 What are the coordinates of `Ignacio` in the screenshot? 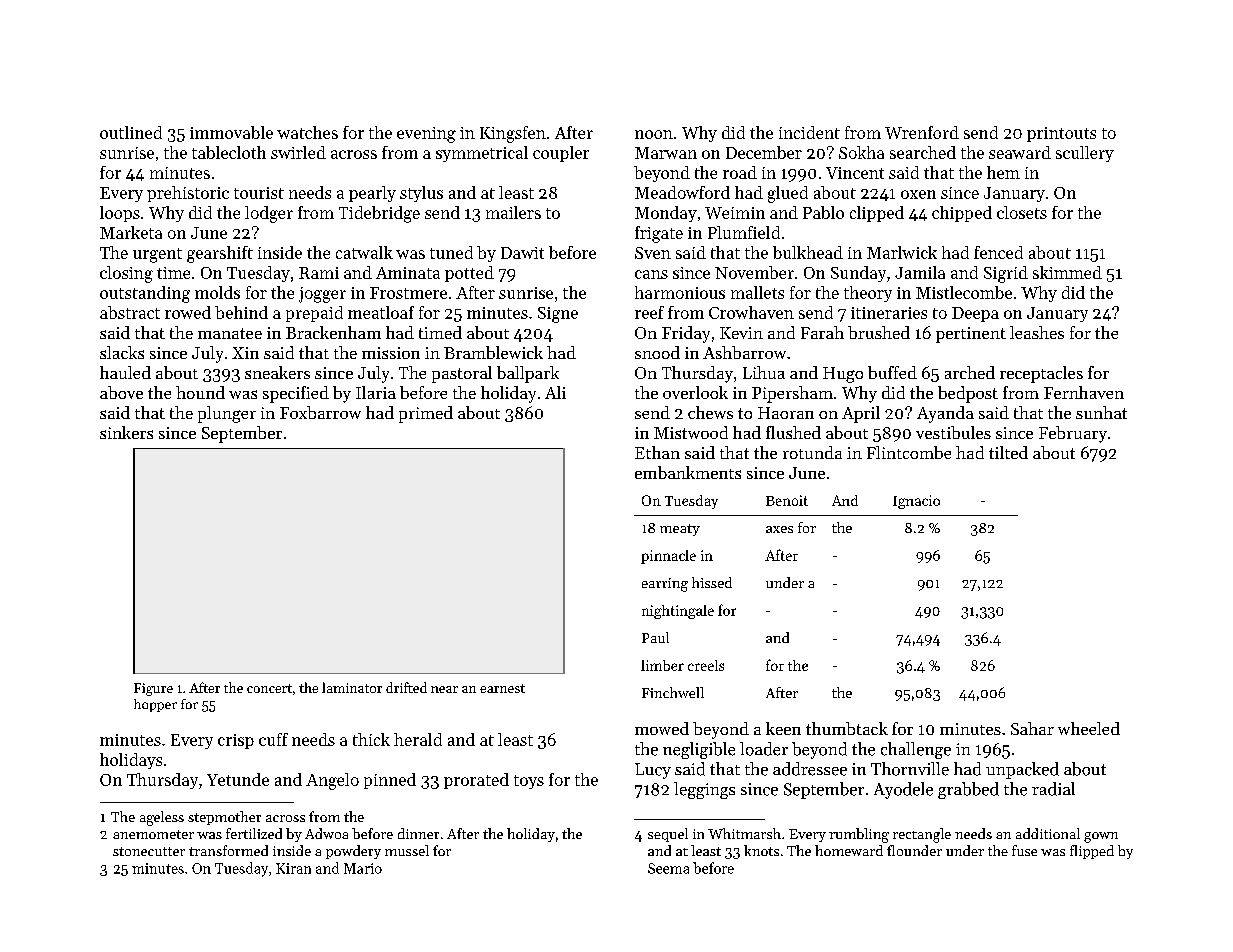 It's located at (916, 502).
